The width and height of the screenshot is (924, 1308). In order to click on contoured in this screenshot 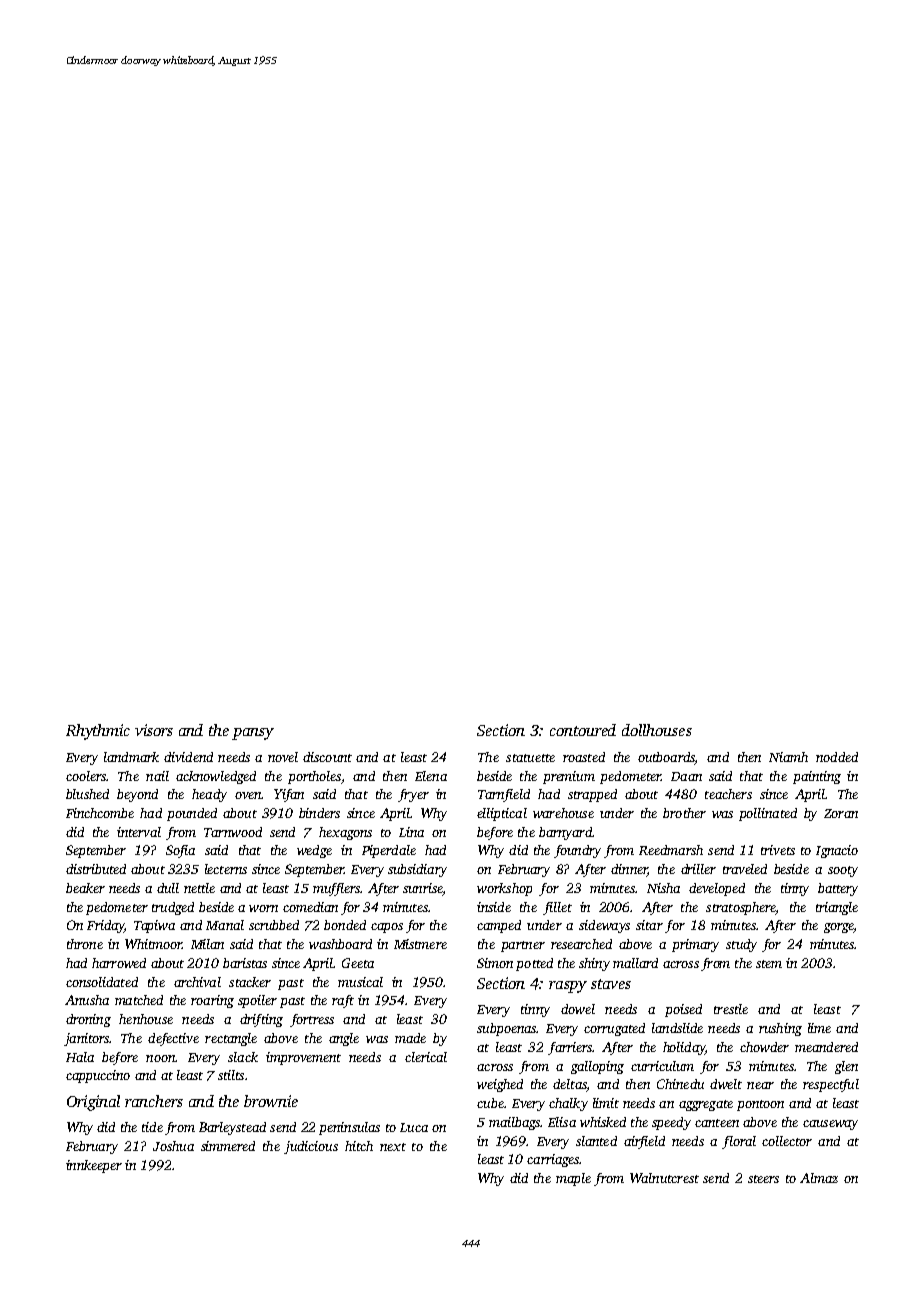, I will do `click(583, 730)`.
